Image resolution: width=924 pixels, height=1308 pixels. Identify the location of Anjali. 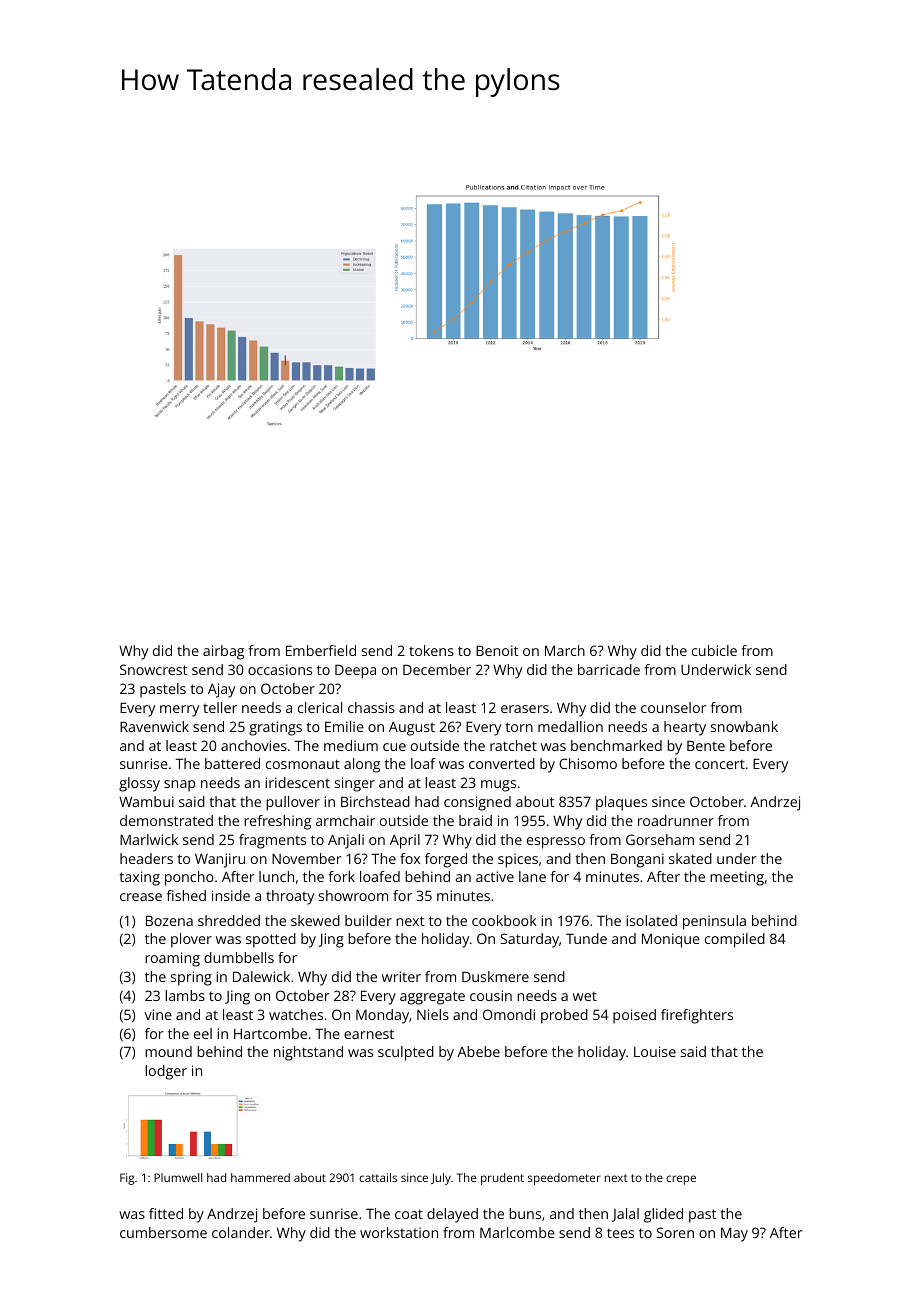
(346, 841).
